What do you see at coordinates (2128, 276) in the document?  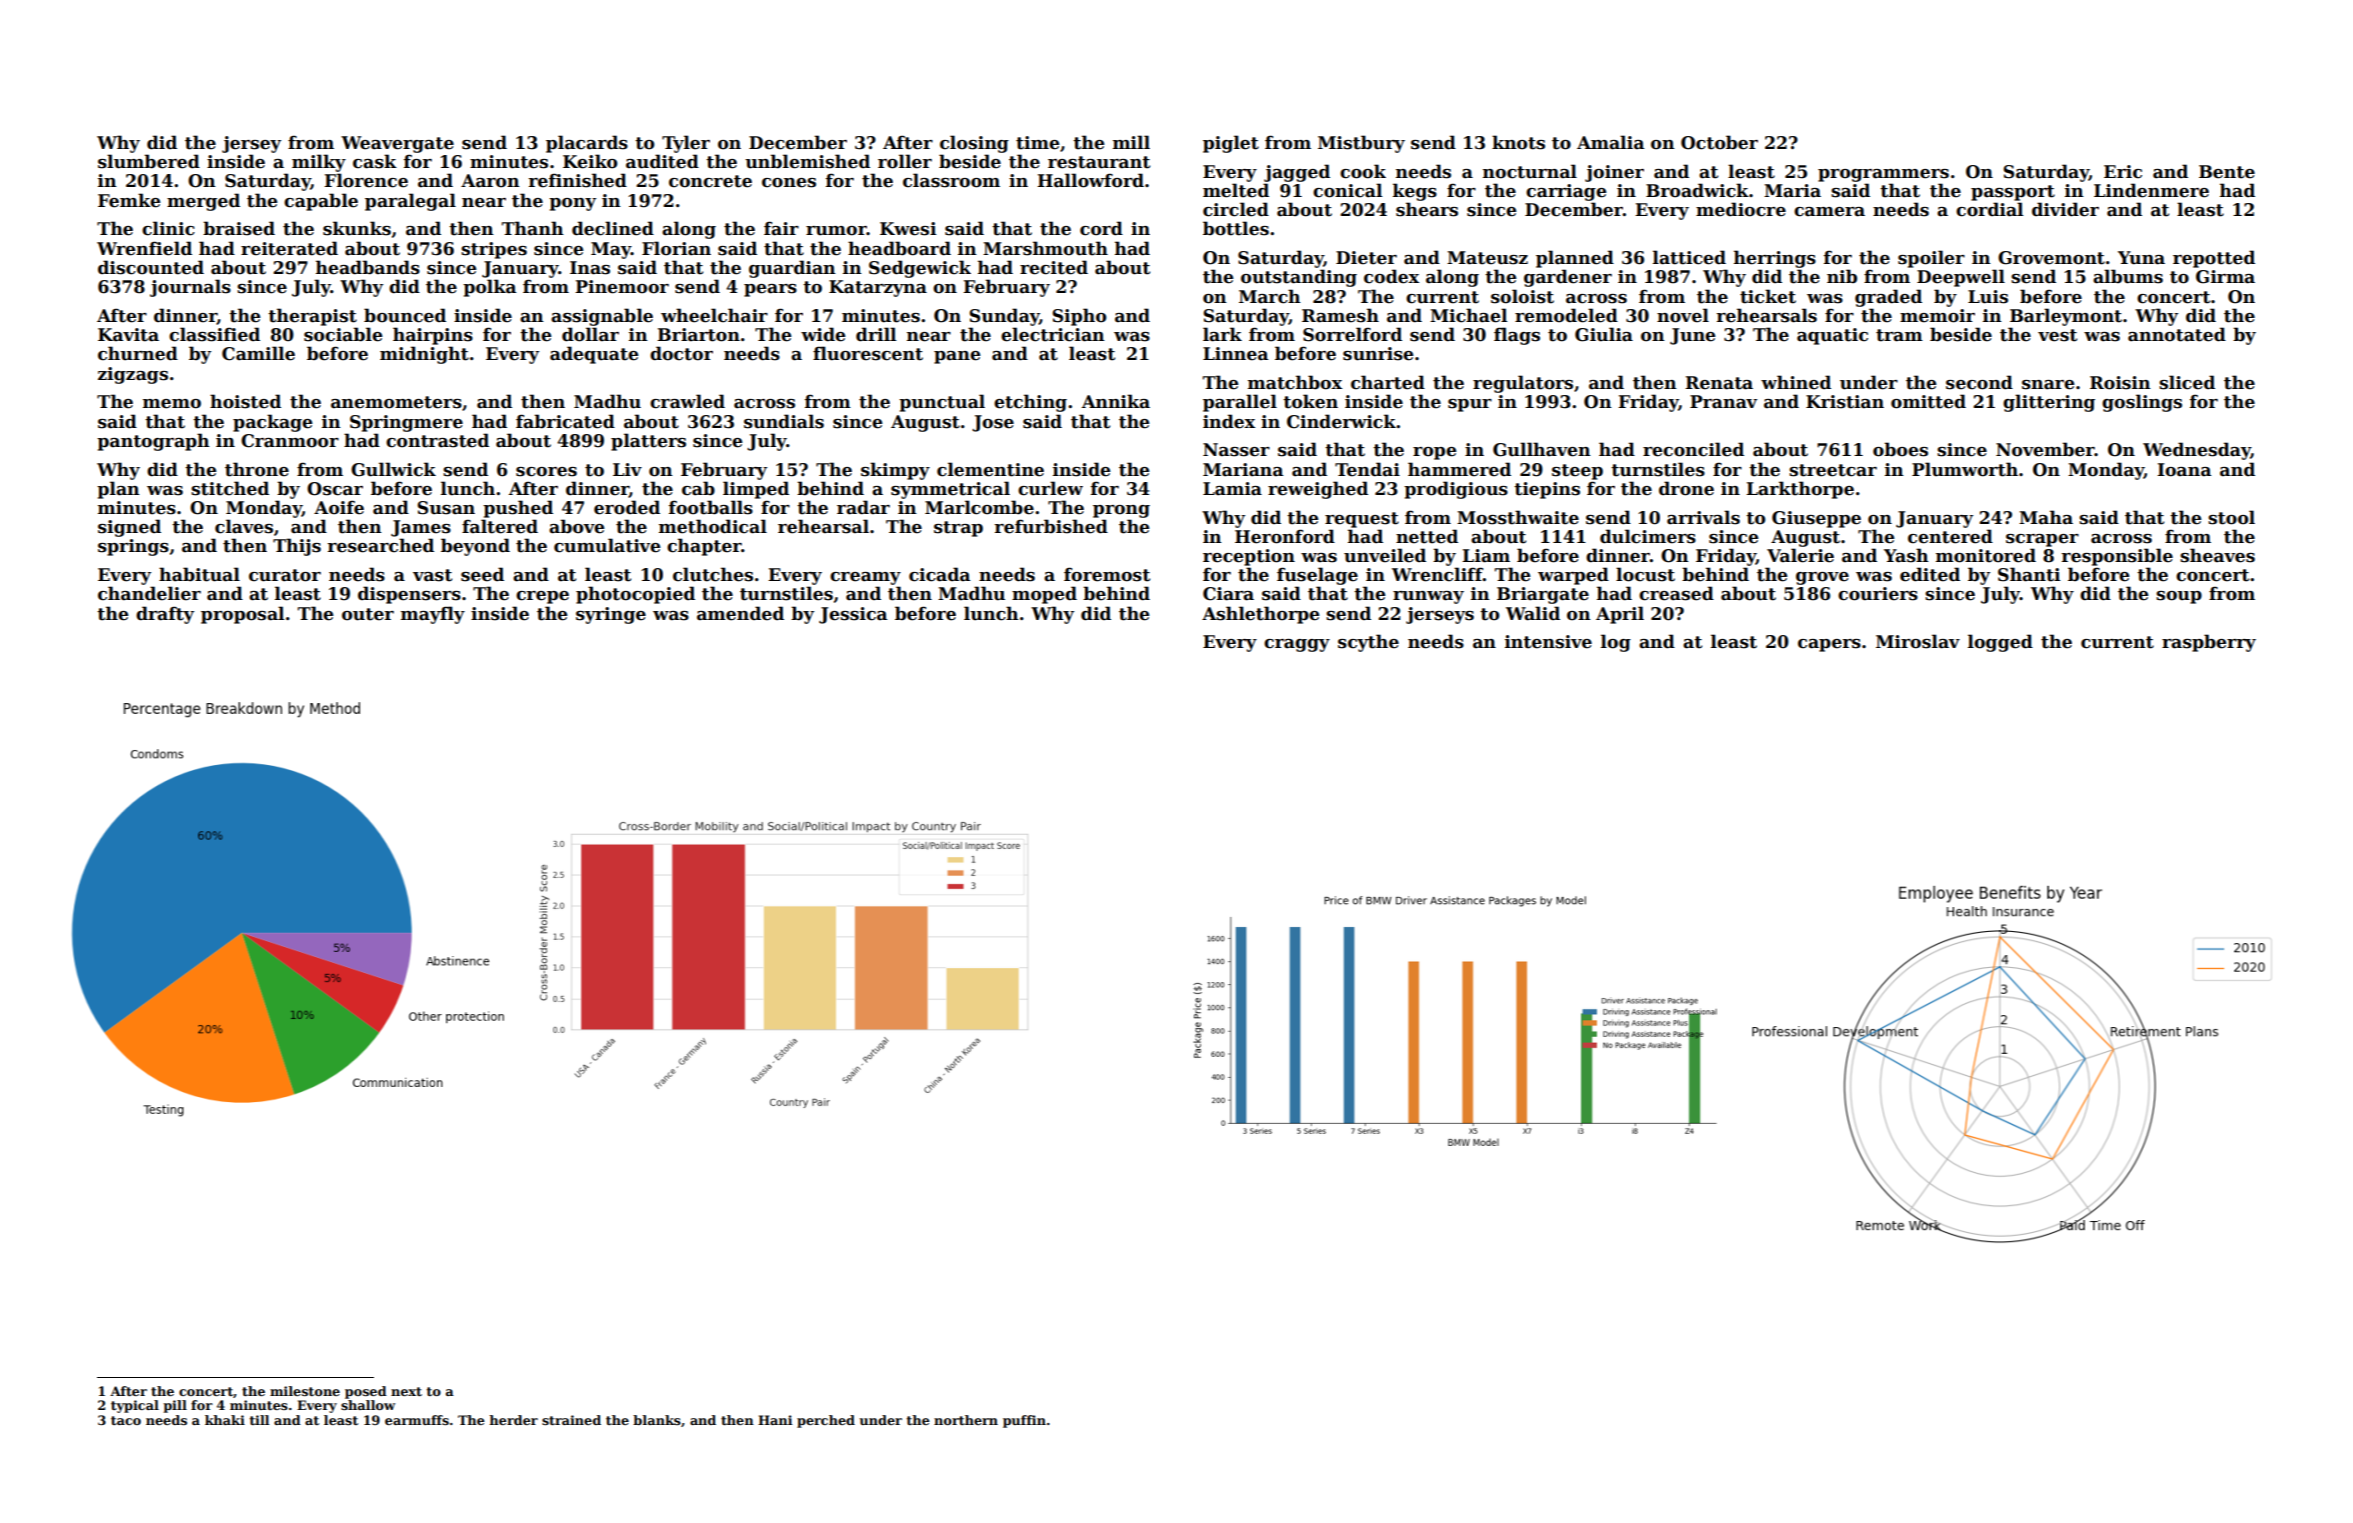 I see `albums` at bounding box center [2128, 276].
